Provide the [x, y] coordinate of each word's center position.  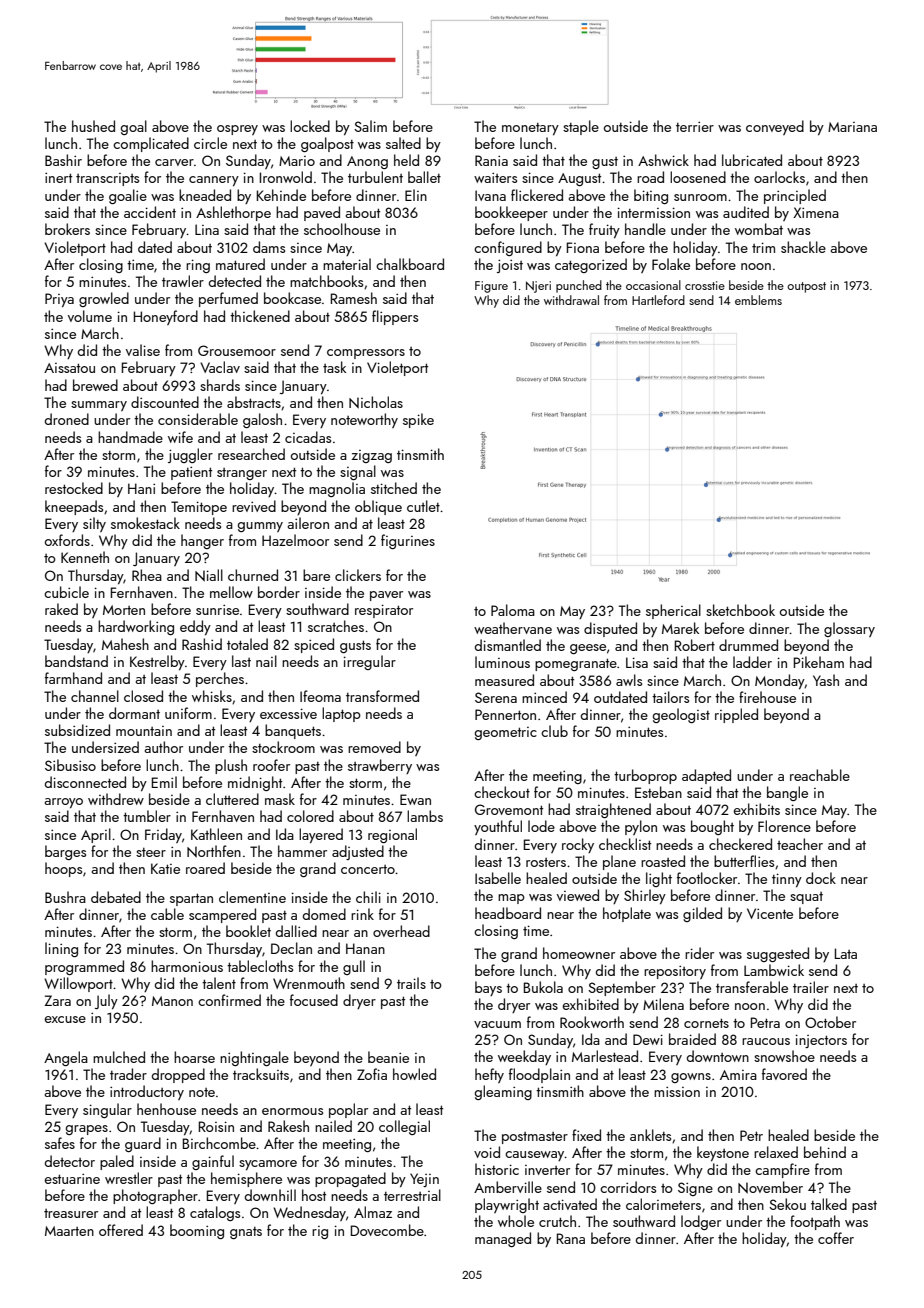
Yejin [424, 1180]
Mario [297, 161]
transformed [382, 696]
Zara [57, 1000]
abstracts [254, 402]
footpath [815, 1222]
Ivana [490, 195]
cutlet [423, 506]
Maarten [69, 1231]
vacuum [497, 1024]
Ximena [816, 212]
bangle [787, 793]
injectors [821, 1041]
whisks [212, 696]
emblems [758, 300]
